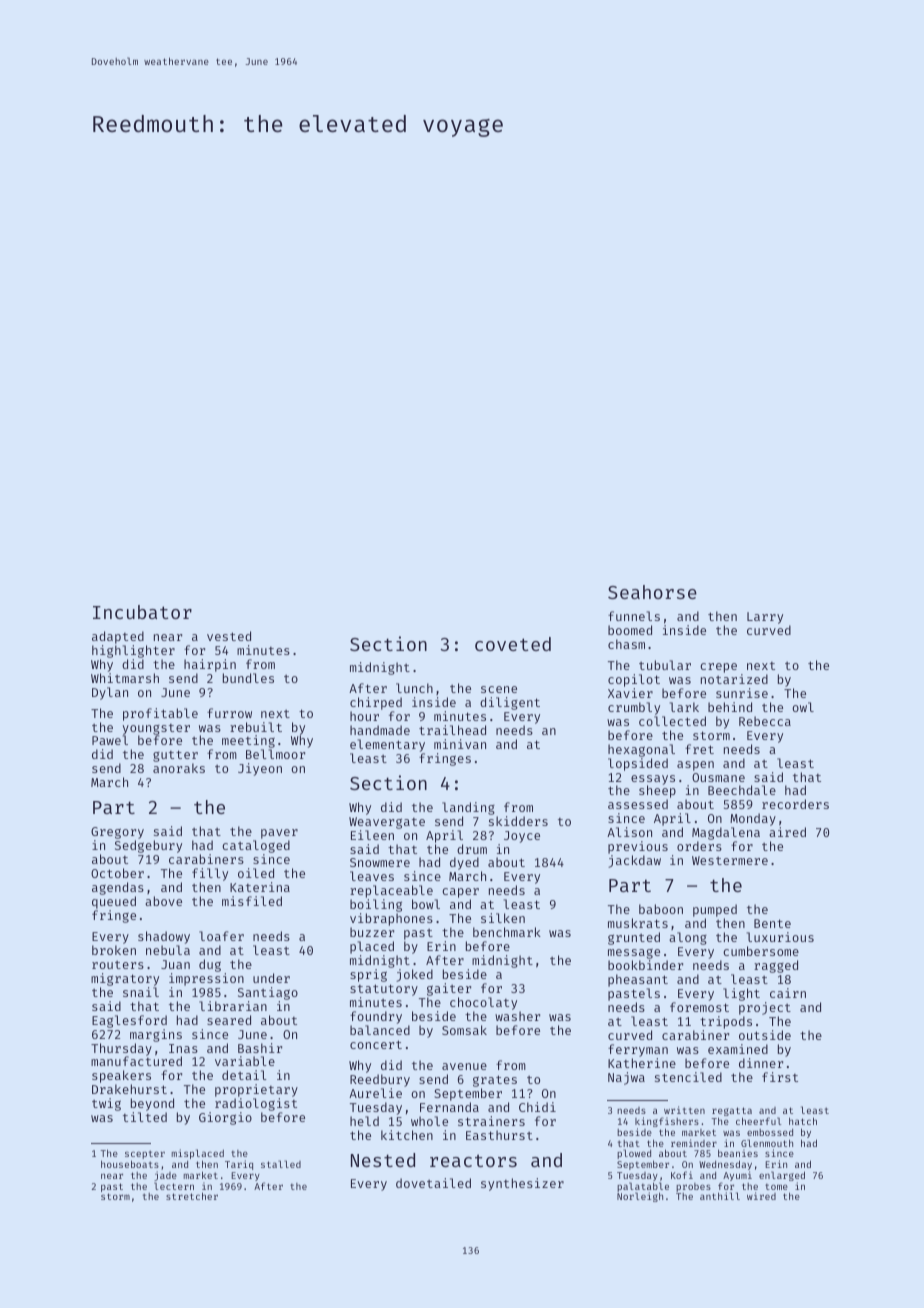 The width and height of the screenshot is (924, 1308). I want to click on cataloged, so click(256, 846).
